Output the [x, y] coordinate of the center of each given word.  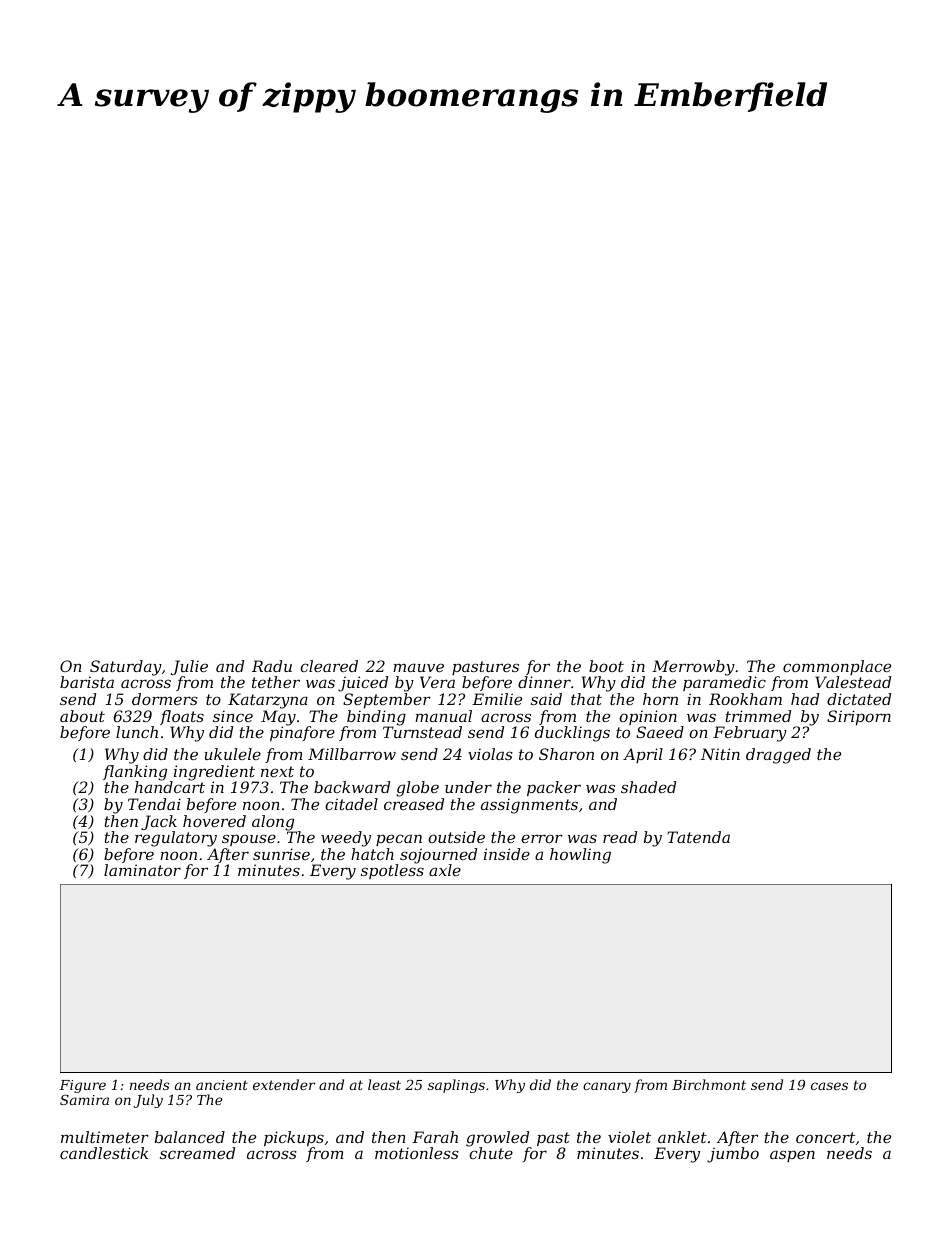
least [384, 1084]
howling [580, 856]
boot [606, 666]
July [148, 1101]
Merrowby [693, 668]
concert [825, 1137]
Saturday [126, 668]
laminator [142, 870]
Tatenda [698, 837]
